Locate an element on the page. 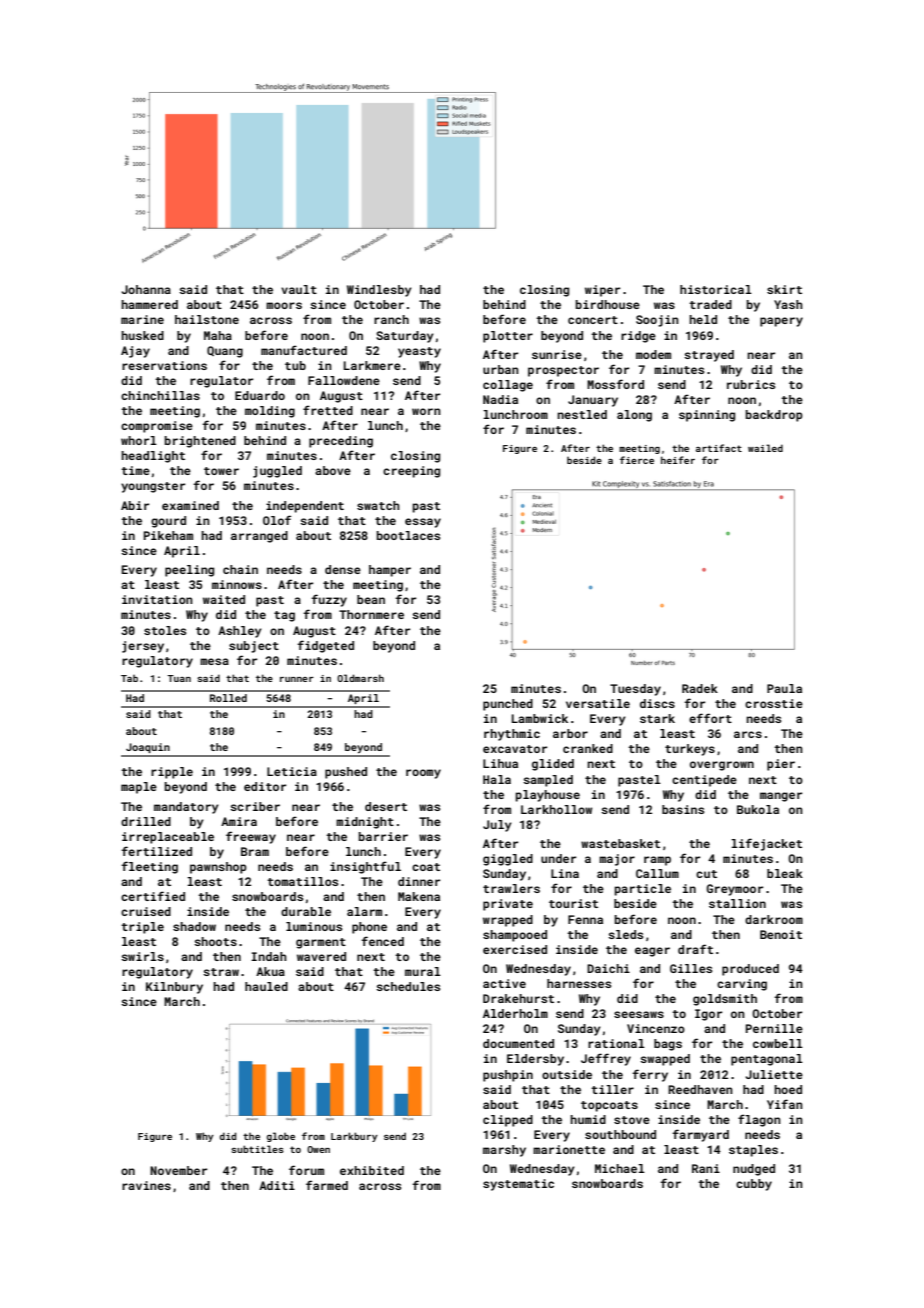 The width and height of the page is (924, 1308). giggled is located at coordinates (508, 860).
